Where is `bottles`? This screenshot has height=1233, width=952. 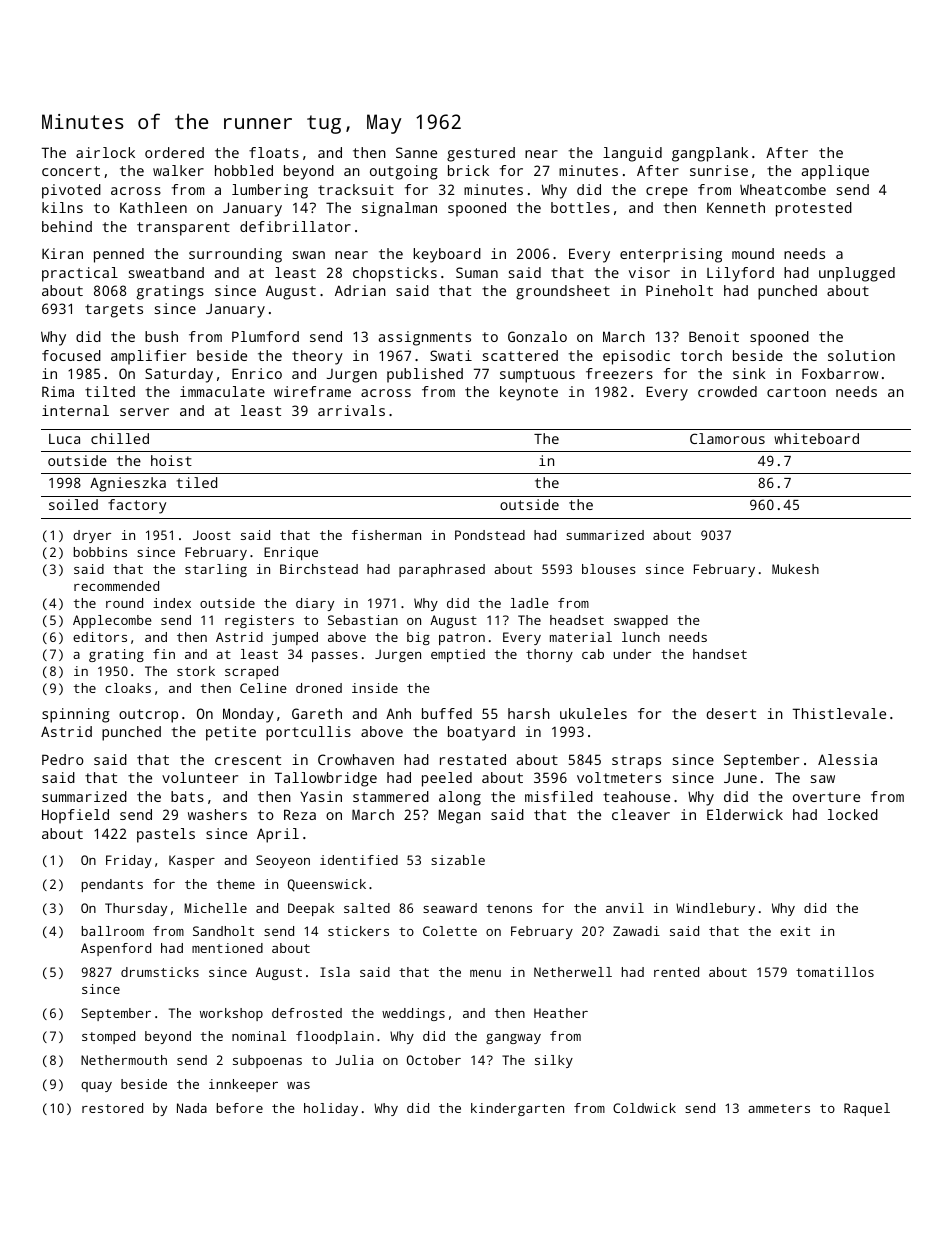
bottles is located at coordinates (580, 207).
